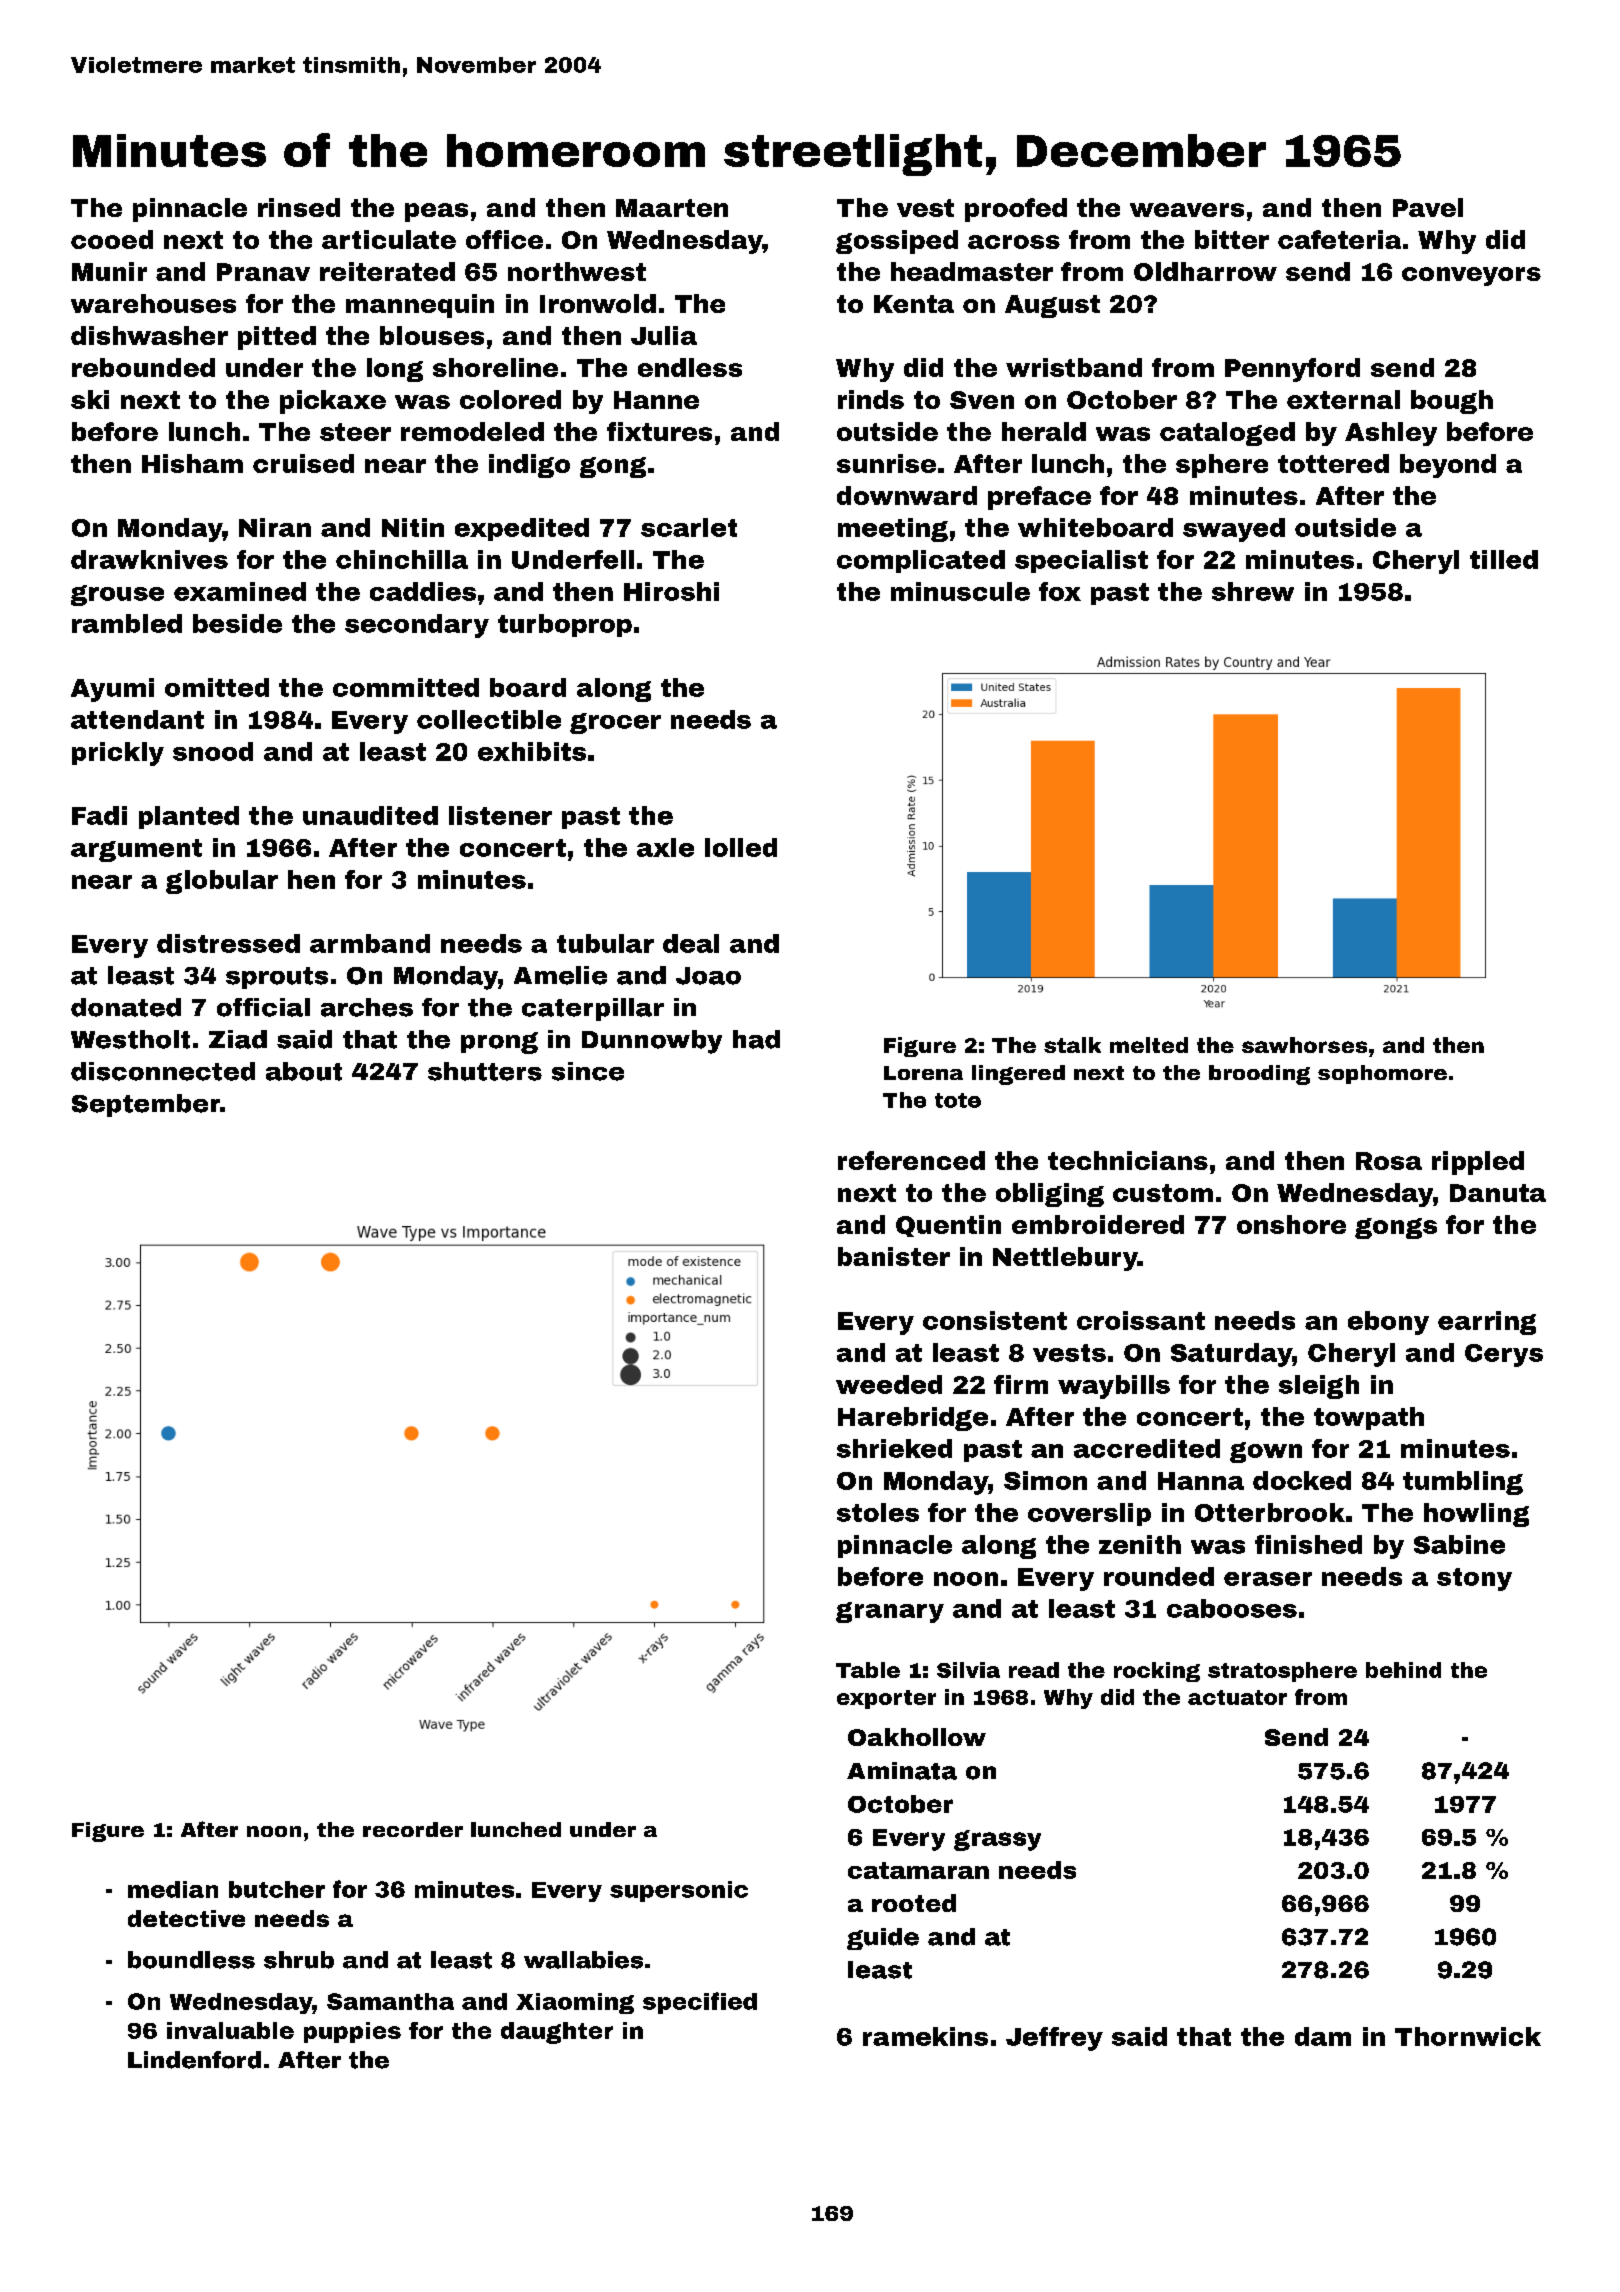  Describe the element at coordinates (878, 1512) in the screenshot. I see `stoles` at that location.
